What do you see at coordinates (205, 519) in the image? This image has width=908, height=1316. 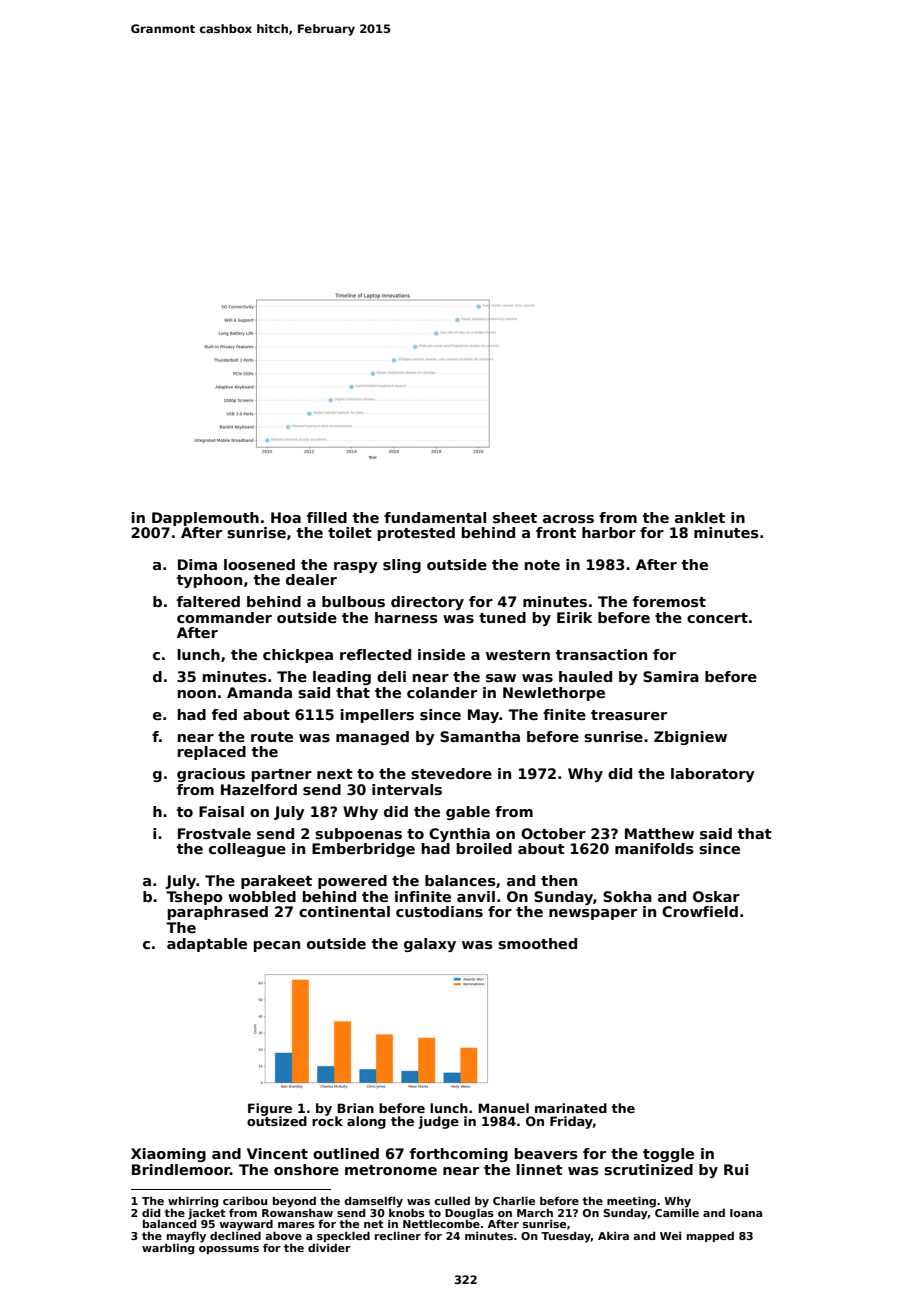 I see `Dapplemouth` at bounding box center [205, 519].
